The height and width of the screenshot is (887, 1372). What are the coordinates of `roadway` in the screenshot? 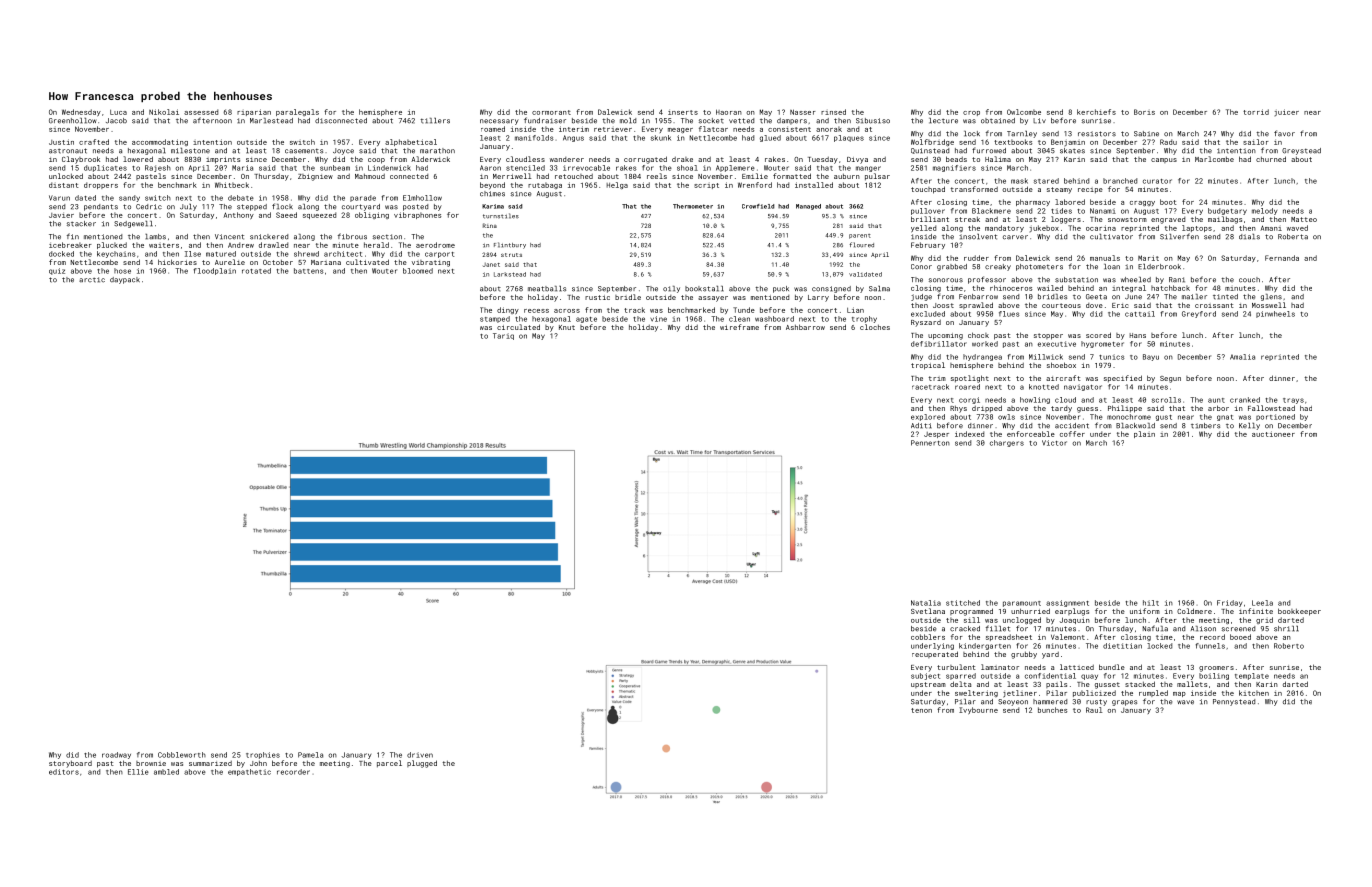 It's located at (116, 755).
